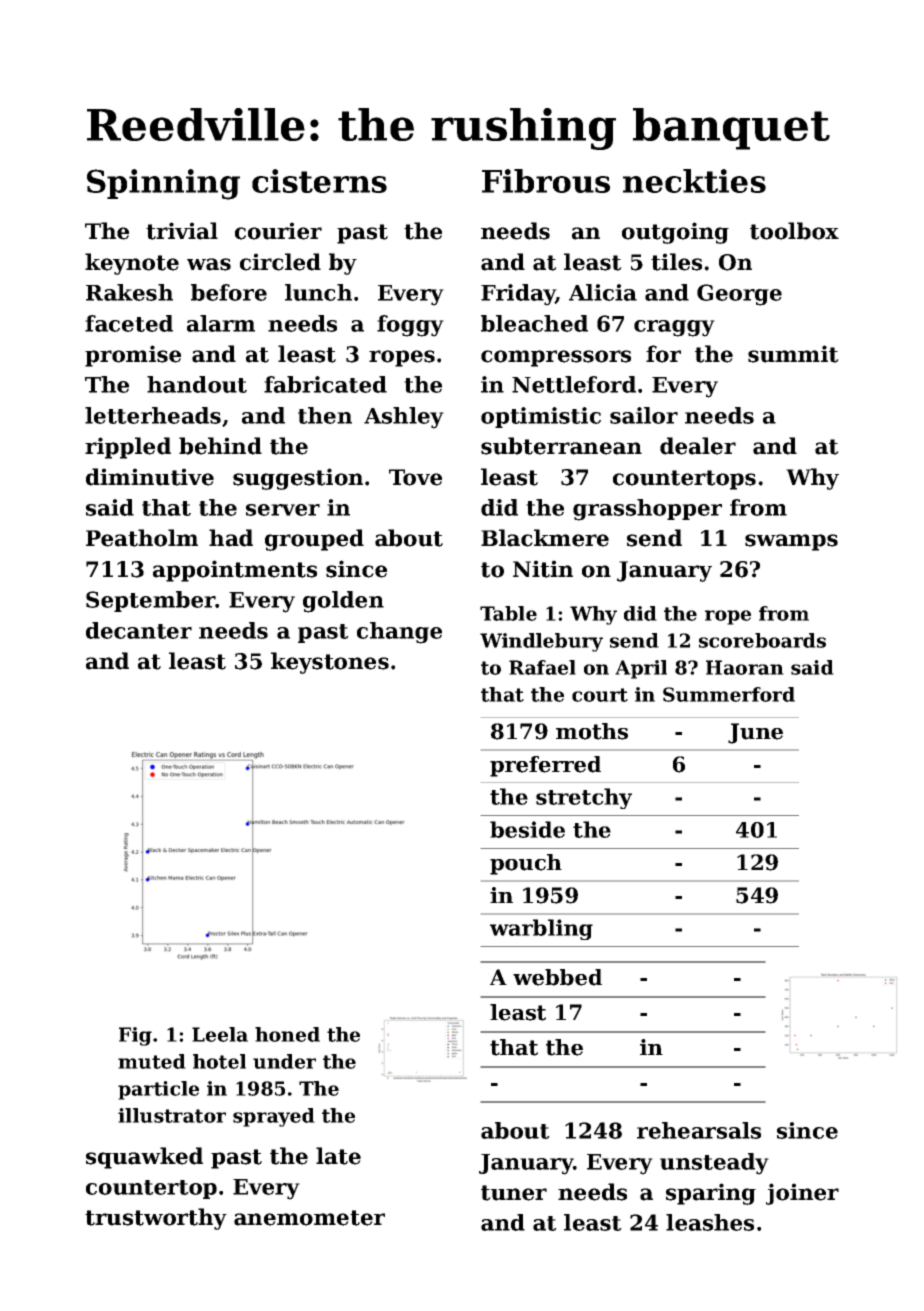 The height and width of the page is (1311, 924). Describe the element at coordinates (698, 446) in the page. I see `dealer` at that location.
